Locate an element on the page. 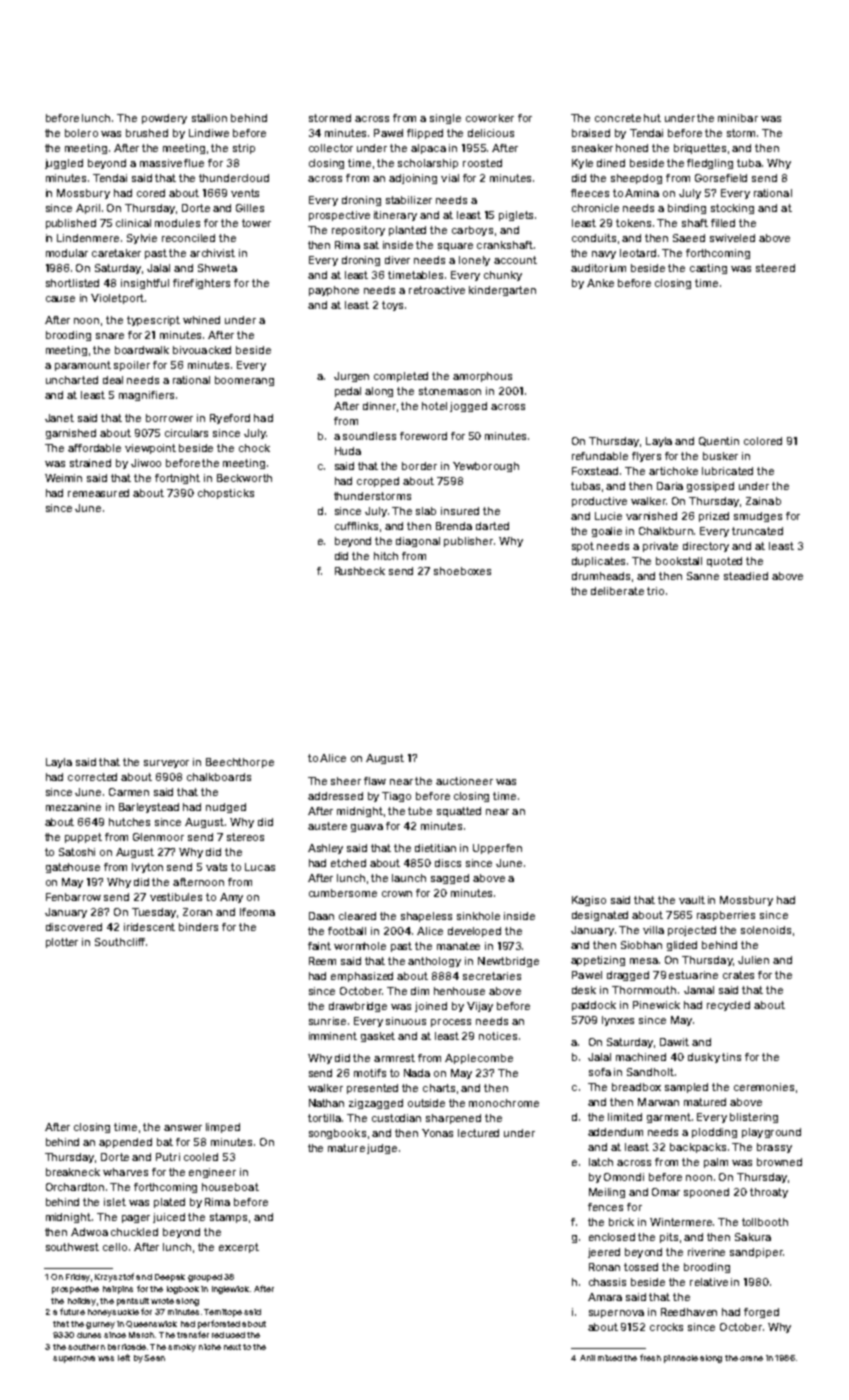 The image size is (849, 1400). Gorsefield is located at coordinates (721, 178).
